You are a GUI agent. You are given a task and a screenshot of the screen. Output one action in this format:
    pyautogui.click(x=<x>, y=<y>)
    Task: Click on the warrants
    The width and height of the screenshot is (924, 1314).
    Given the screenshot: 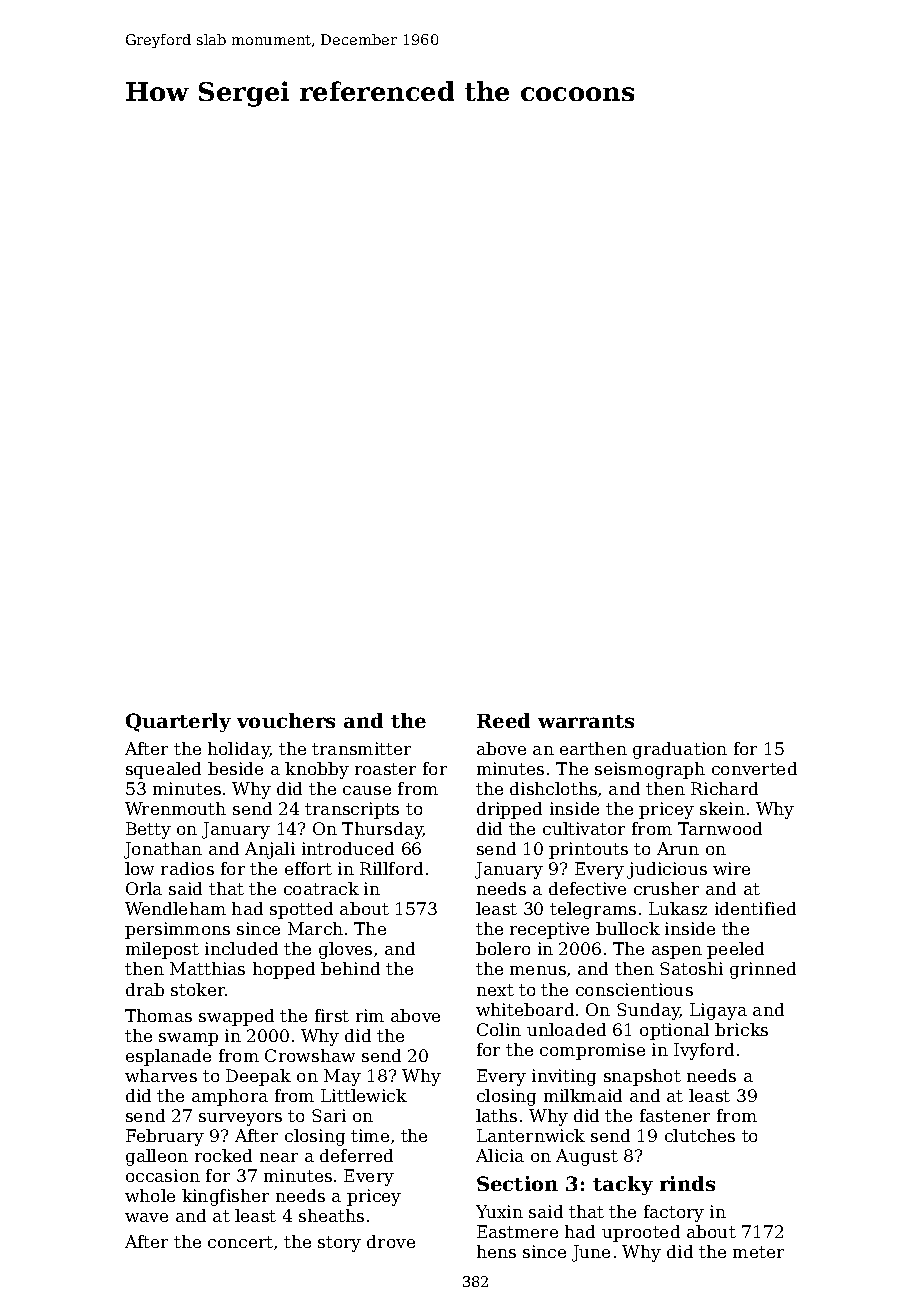 What is the action you would take?
    pyautogui.click(x=586, y=721)
